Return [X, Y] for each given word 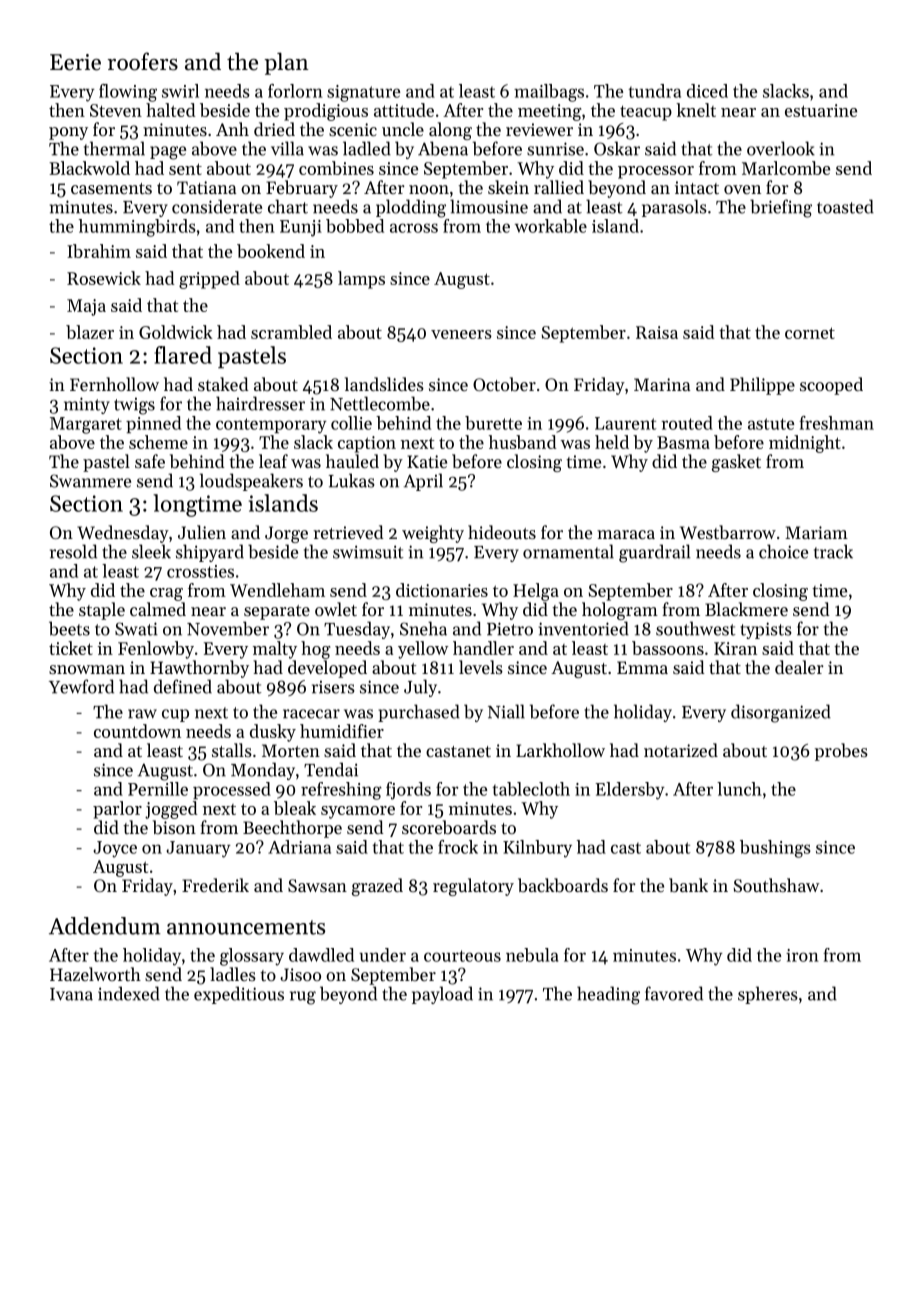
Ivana [71, 994]
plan [286, 63]
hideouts [502, 532]
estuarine [821, 110]
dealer [799, 667]
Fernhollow [114, 384]
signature [363, 93]
